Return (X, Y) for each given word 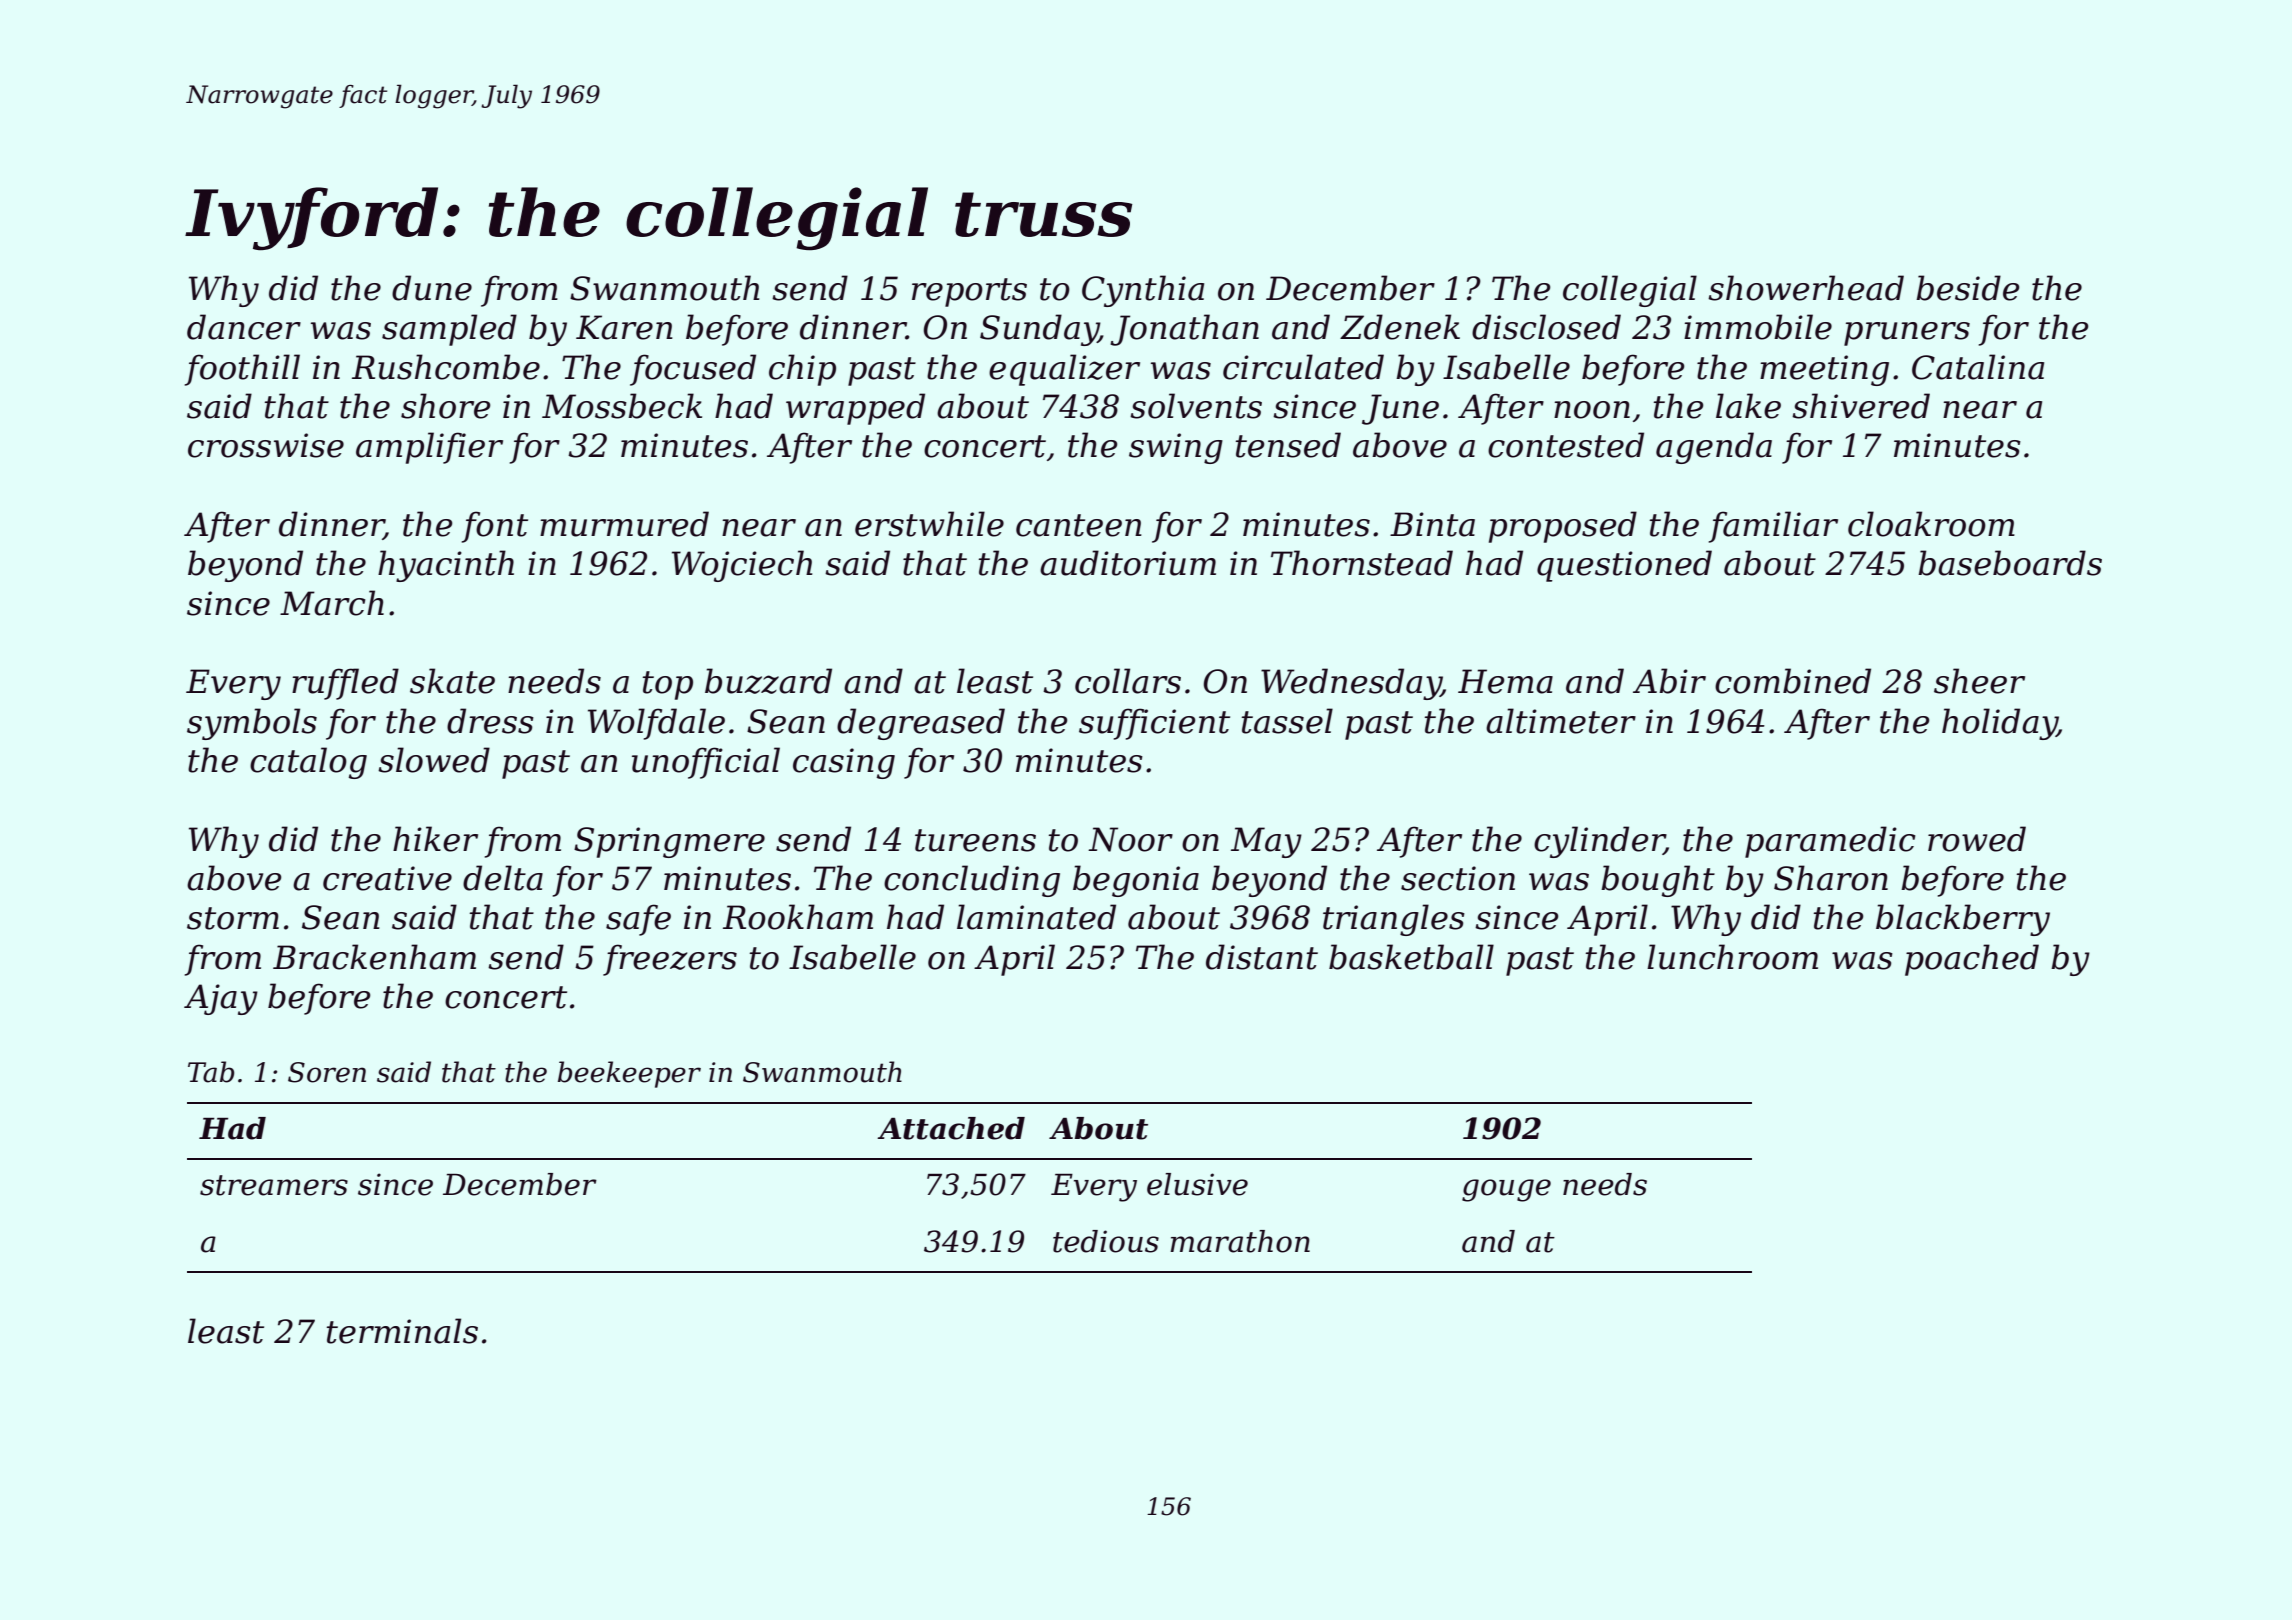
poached (1972, 960)
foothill (242, 370)
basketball (1411, 957)
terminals (402, 1331)
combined (1793, 681)
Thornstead (1362, 563)
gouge (1506, 1190)
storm (233, 918)
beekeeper (629, 1074)
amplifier (429, 448)
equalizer (1064, 370)
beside (1968, 288)
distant (1262, 957)
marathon (1240, 1241)
